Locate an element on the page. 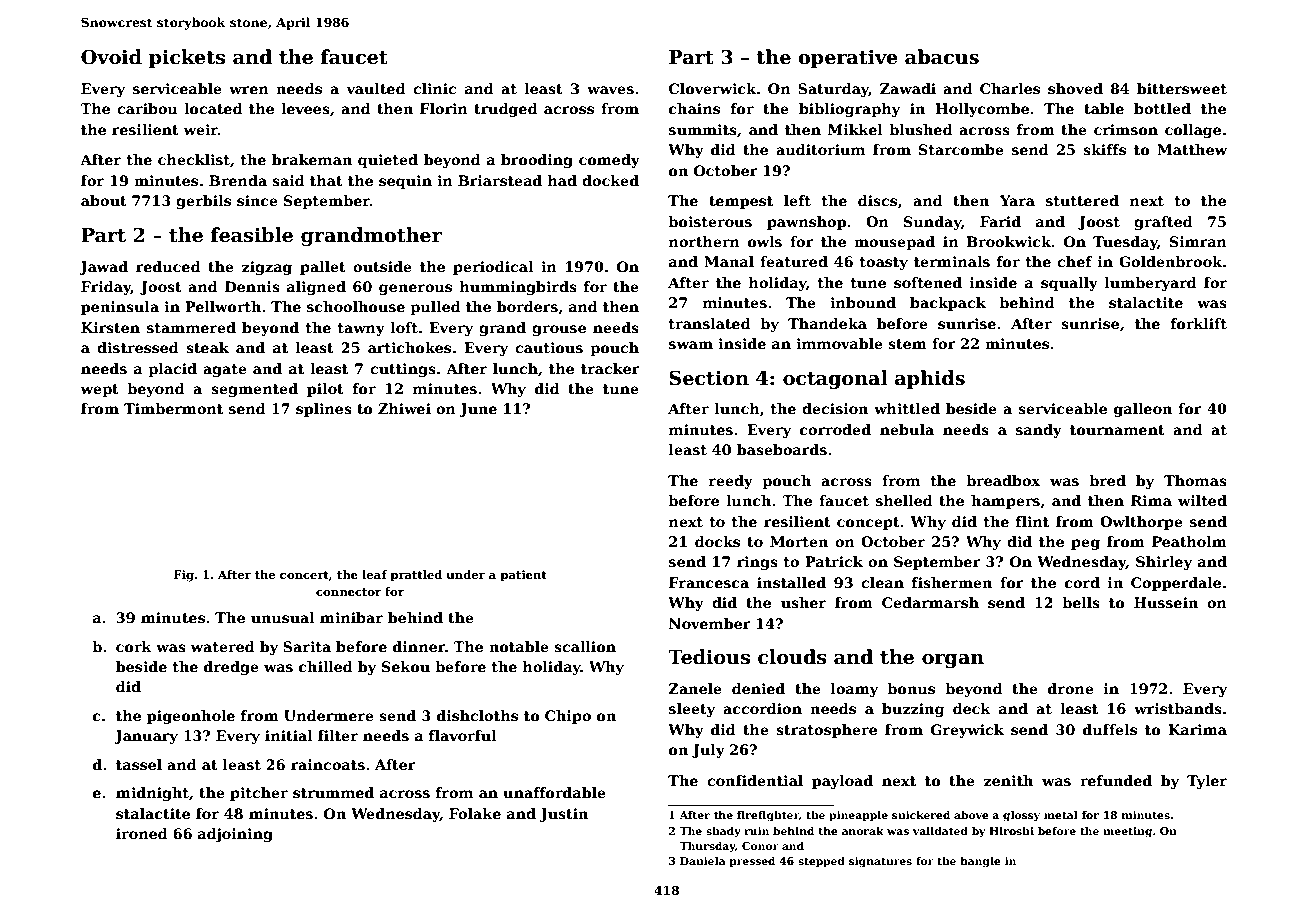 The width and height of the page is (1308, 924). Thursday is located at coordinates (707, 847).
